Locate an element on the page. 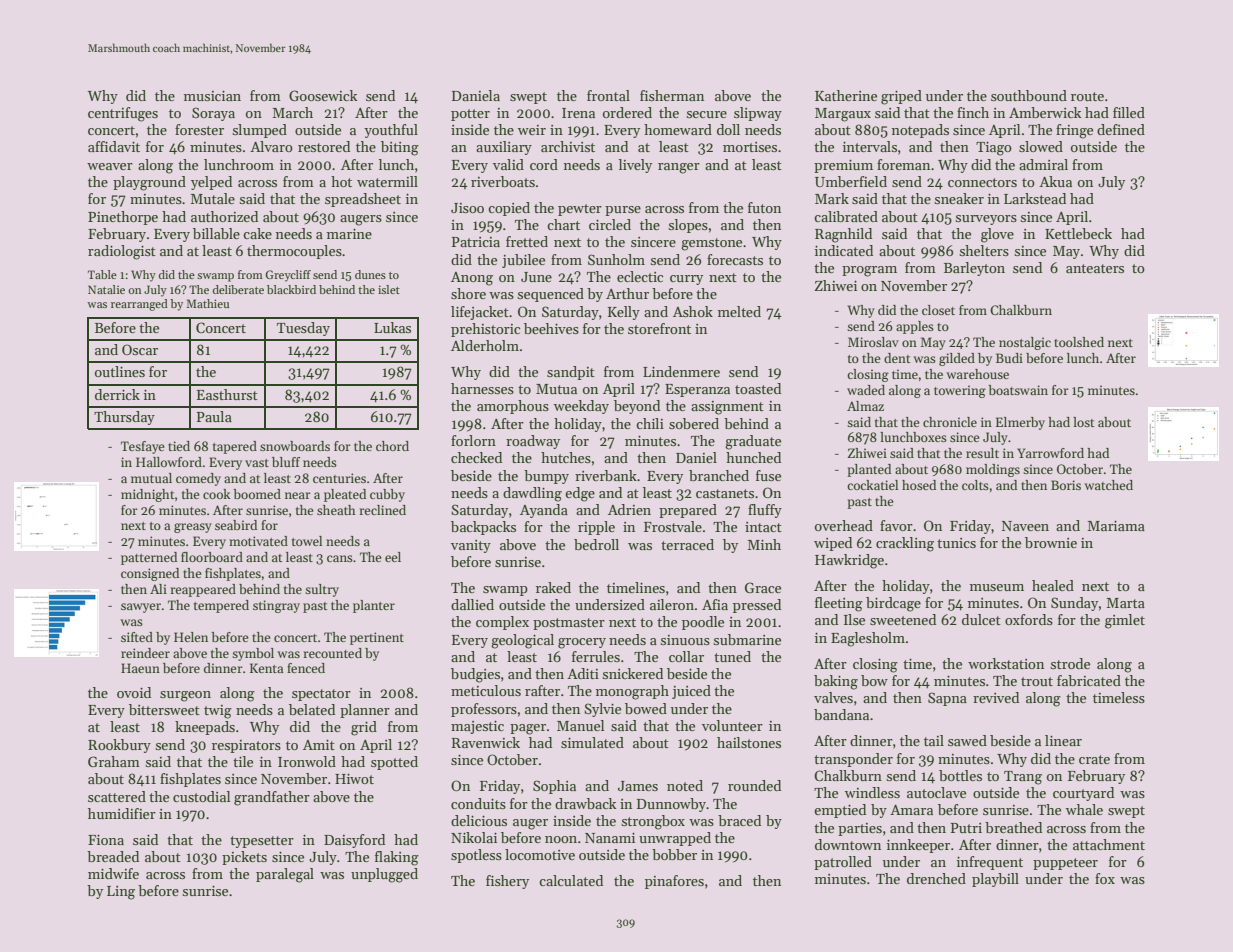 This image has height=952, width=1233. ranger is located at coordinates (679, 168).
